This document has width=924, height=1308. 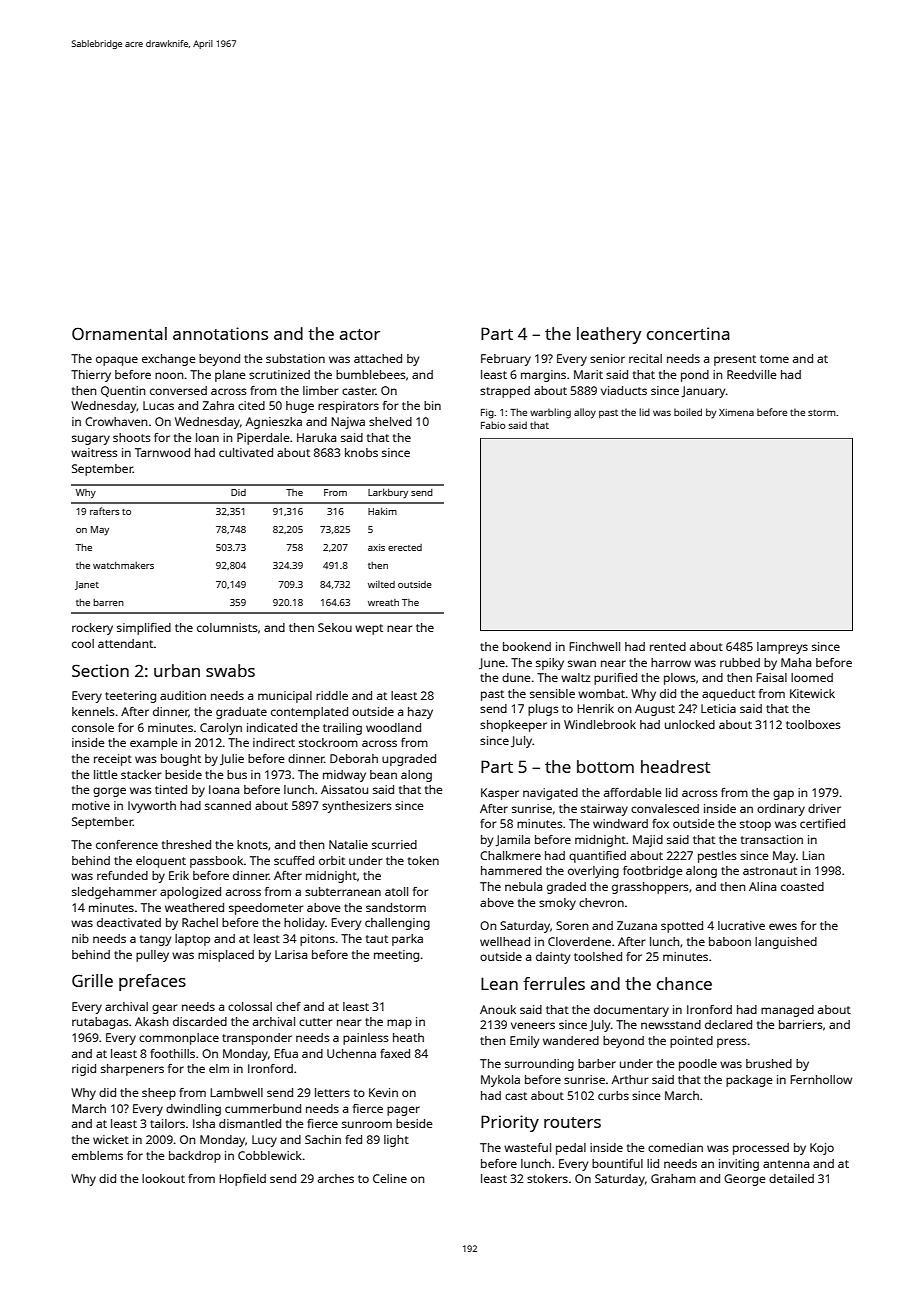 What do you see at coordinates (359, 334) in the document?
I see `actor` at bounding box center [359, 334].
